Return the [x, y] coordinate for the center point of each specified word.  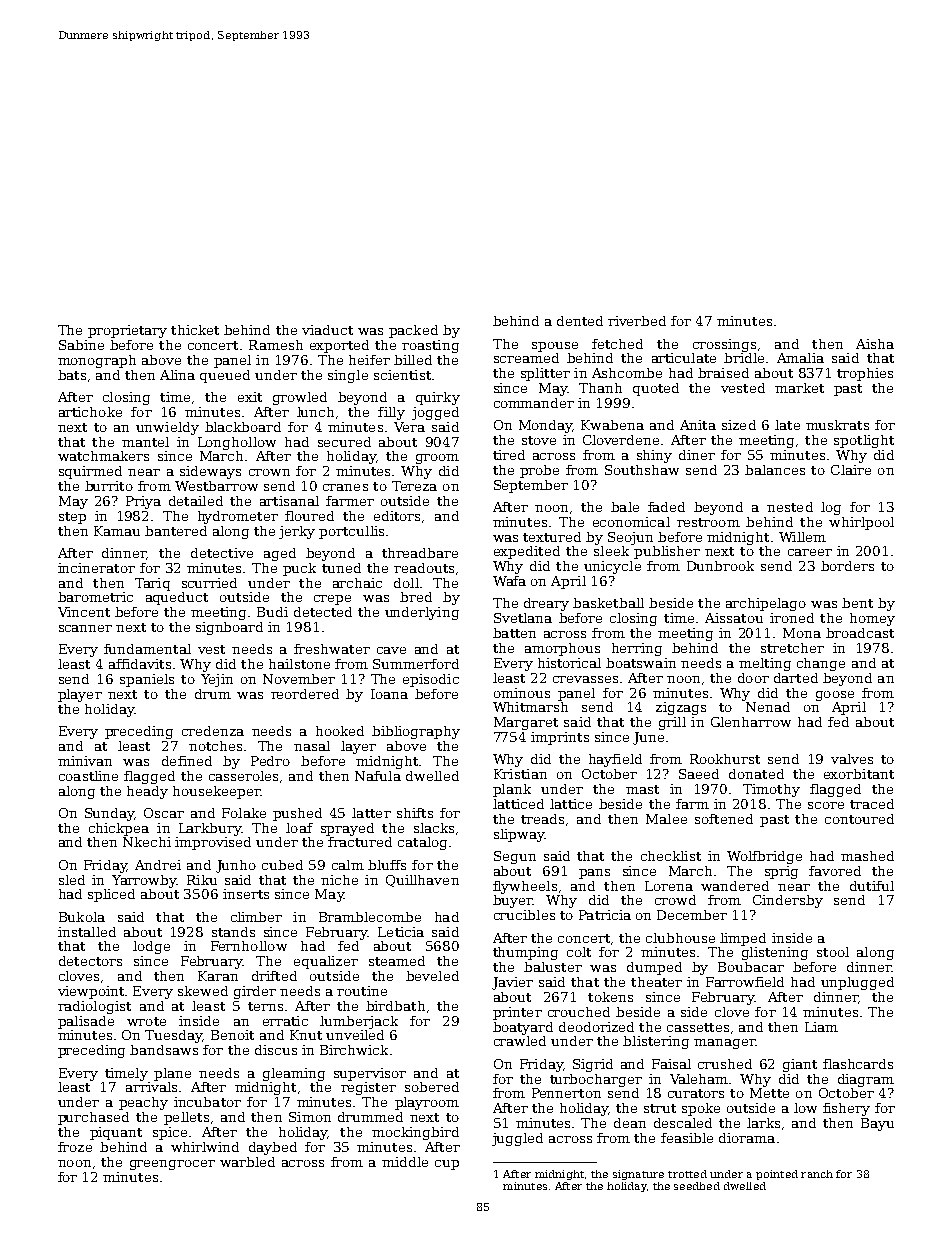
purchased [93, 1118]
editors [397, 516]
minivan [85, 761]
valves [852, 759]
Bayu [877, 1124]
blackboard [243, 427]
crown [269, 472]
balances [775, 470]
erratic [285, 1021]
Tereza [414, 486]
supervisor [370, 1074]
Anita [698, 425]
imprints [560, 738]
